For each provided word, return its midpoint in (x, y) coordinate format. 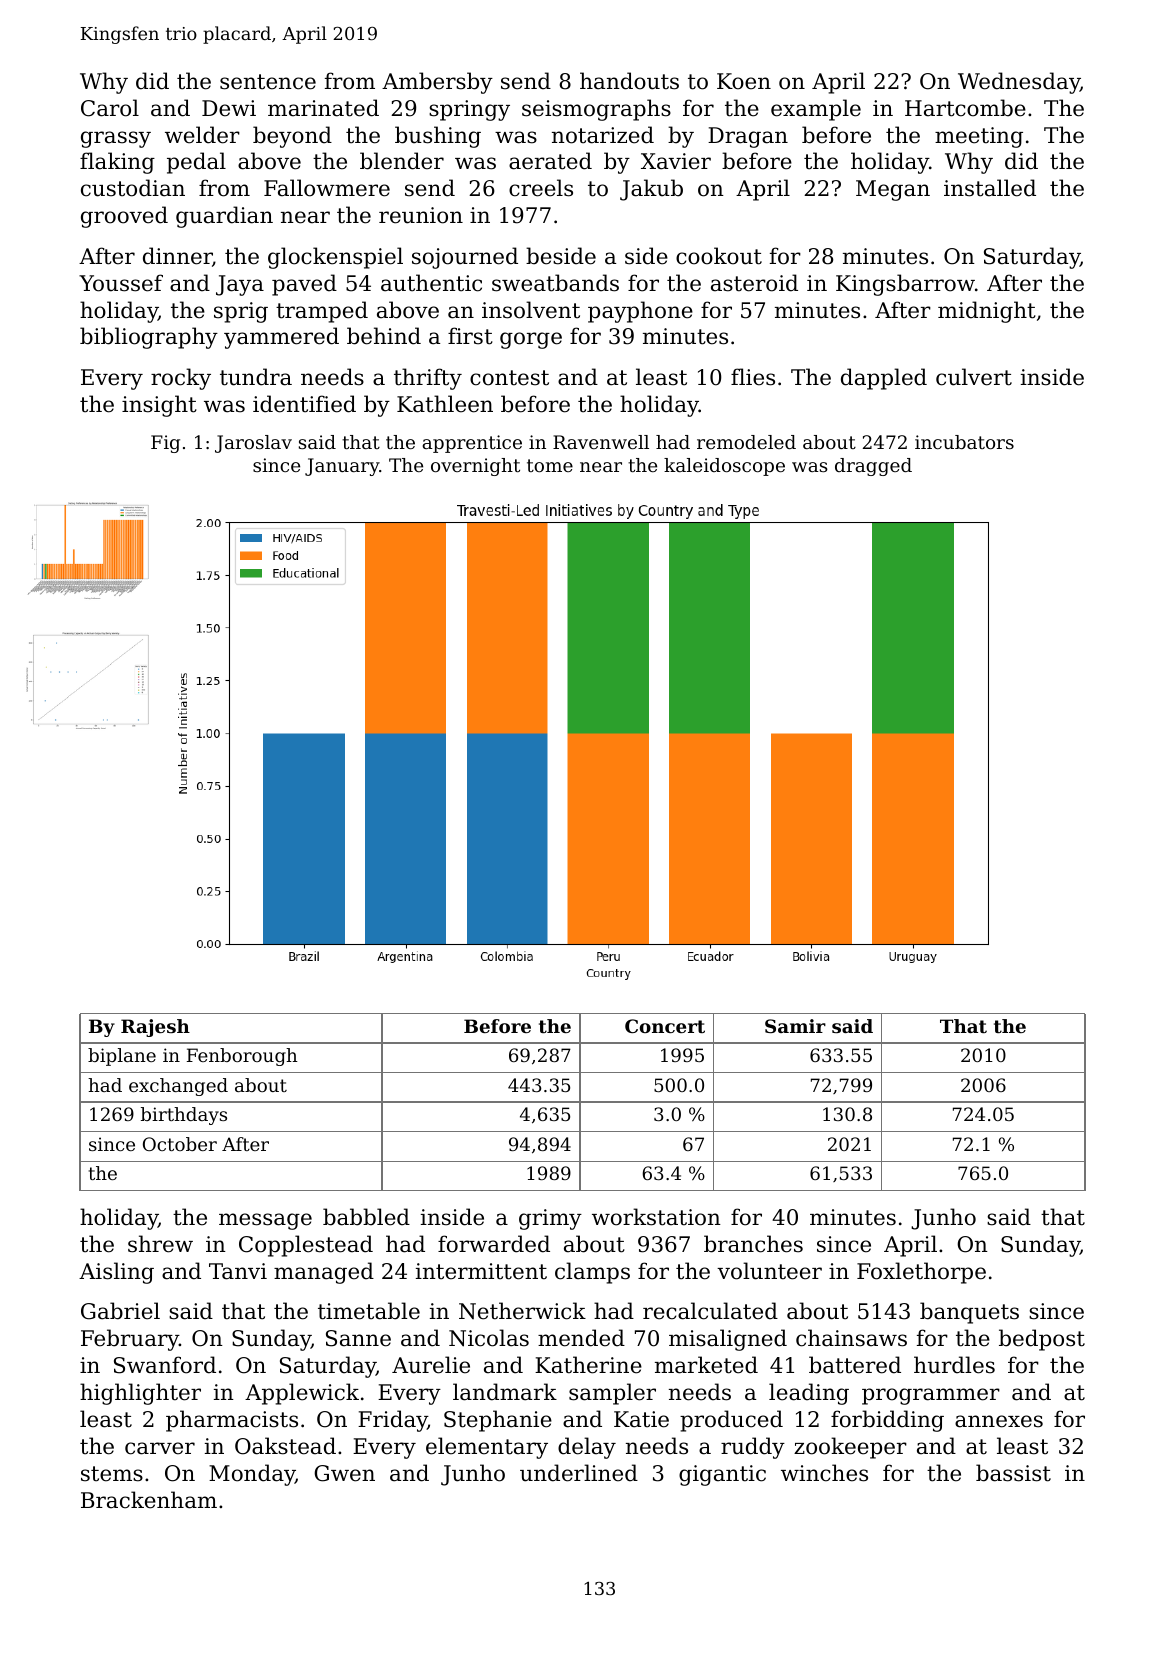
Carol (110, 108)
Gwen (344, 1473)
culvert (974, 377)
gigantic (722, 1475)
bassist (1013, 1473)
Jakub (651, 190)
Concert (665, 1026)
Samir (795, 1026)
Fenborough (242, 1057)
